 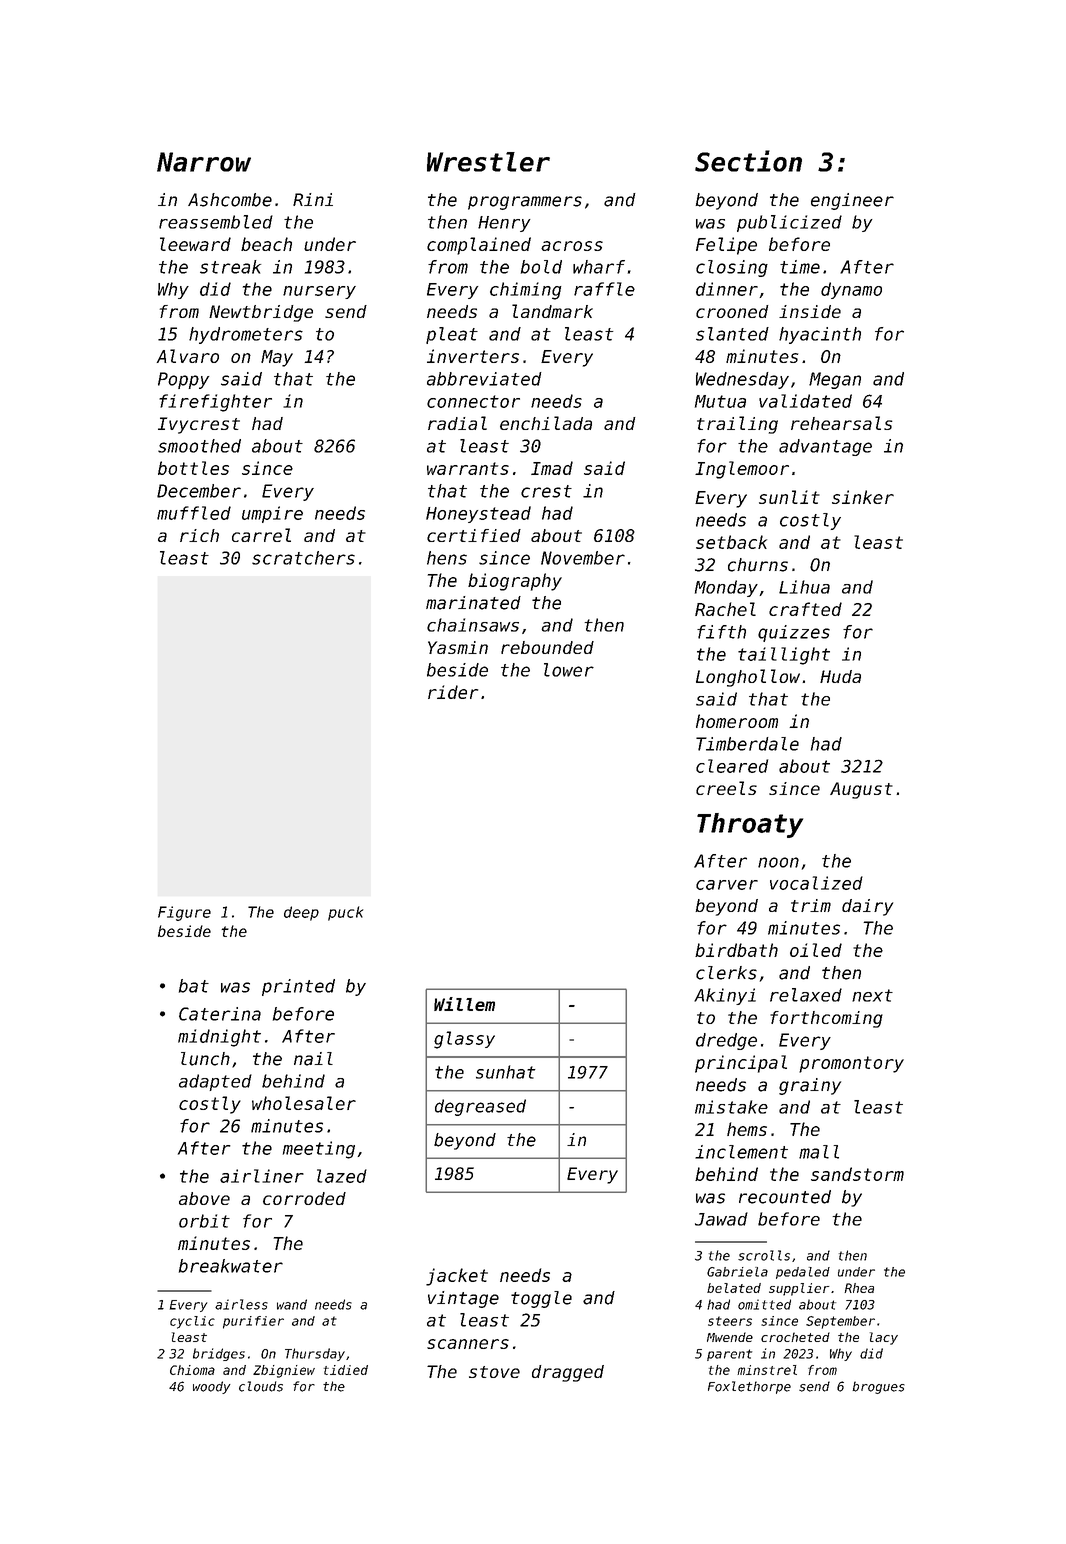 What do you see at coordinates (568, 1373) in the screenshot?
I see `dragged` at bounding box center [568, 1373].
